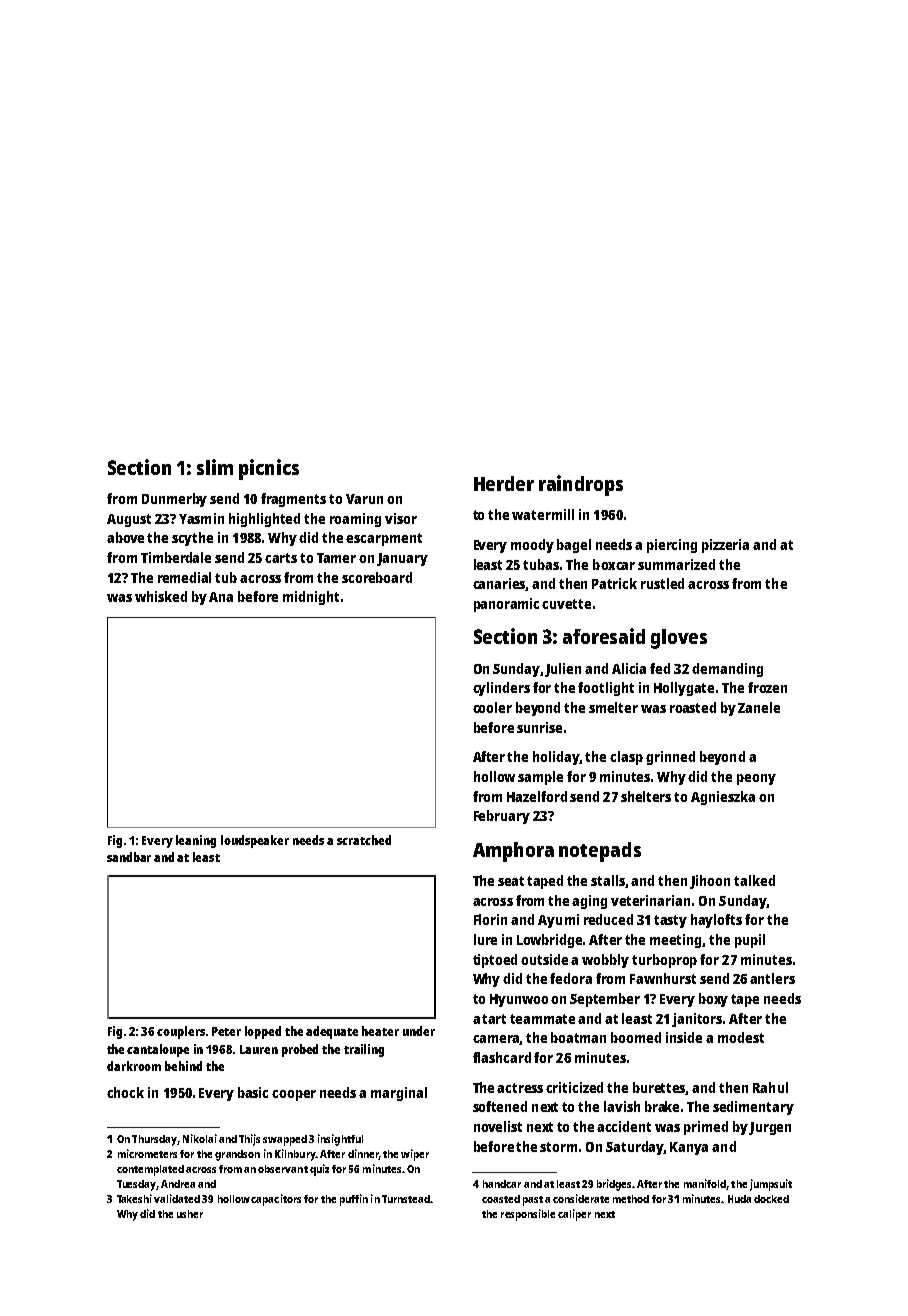 Image resolution: width=908 pixels, height=1316 pixels. What do you see at coordinates (134, 1198) in the page?
I see `Takeshi` at bounding box center [134, 1198].
